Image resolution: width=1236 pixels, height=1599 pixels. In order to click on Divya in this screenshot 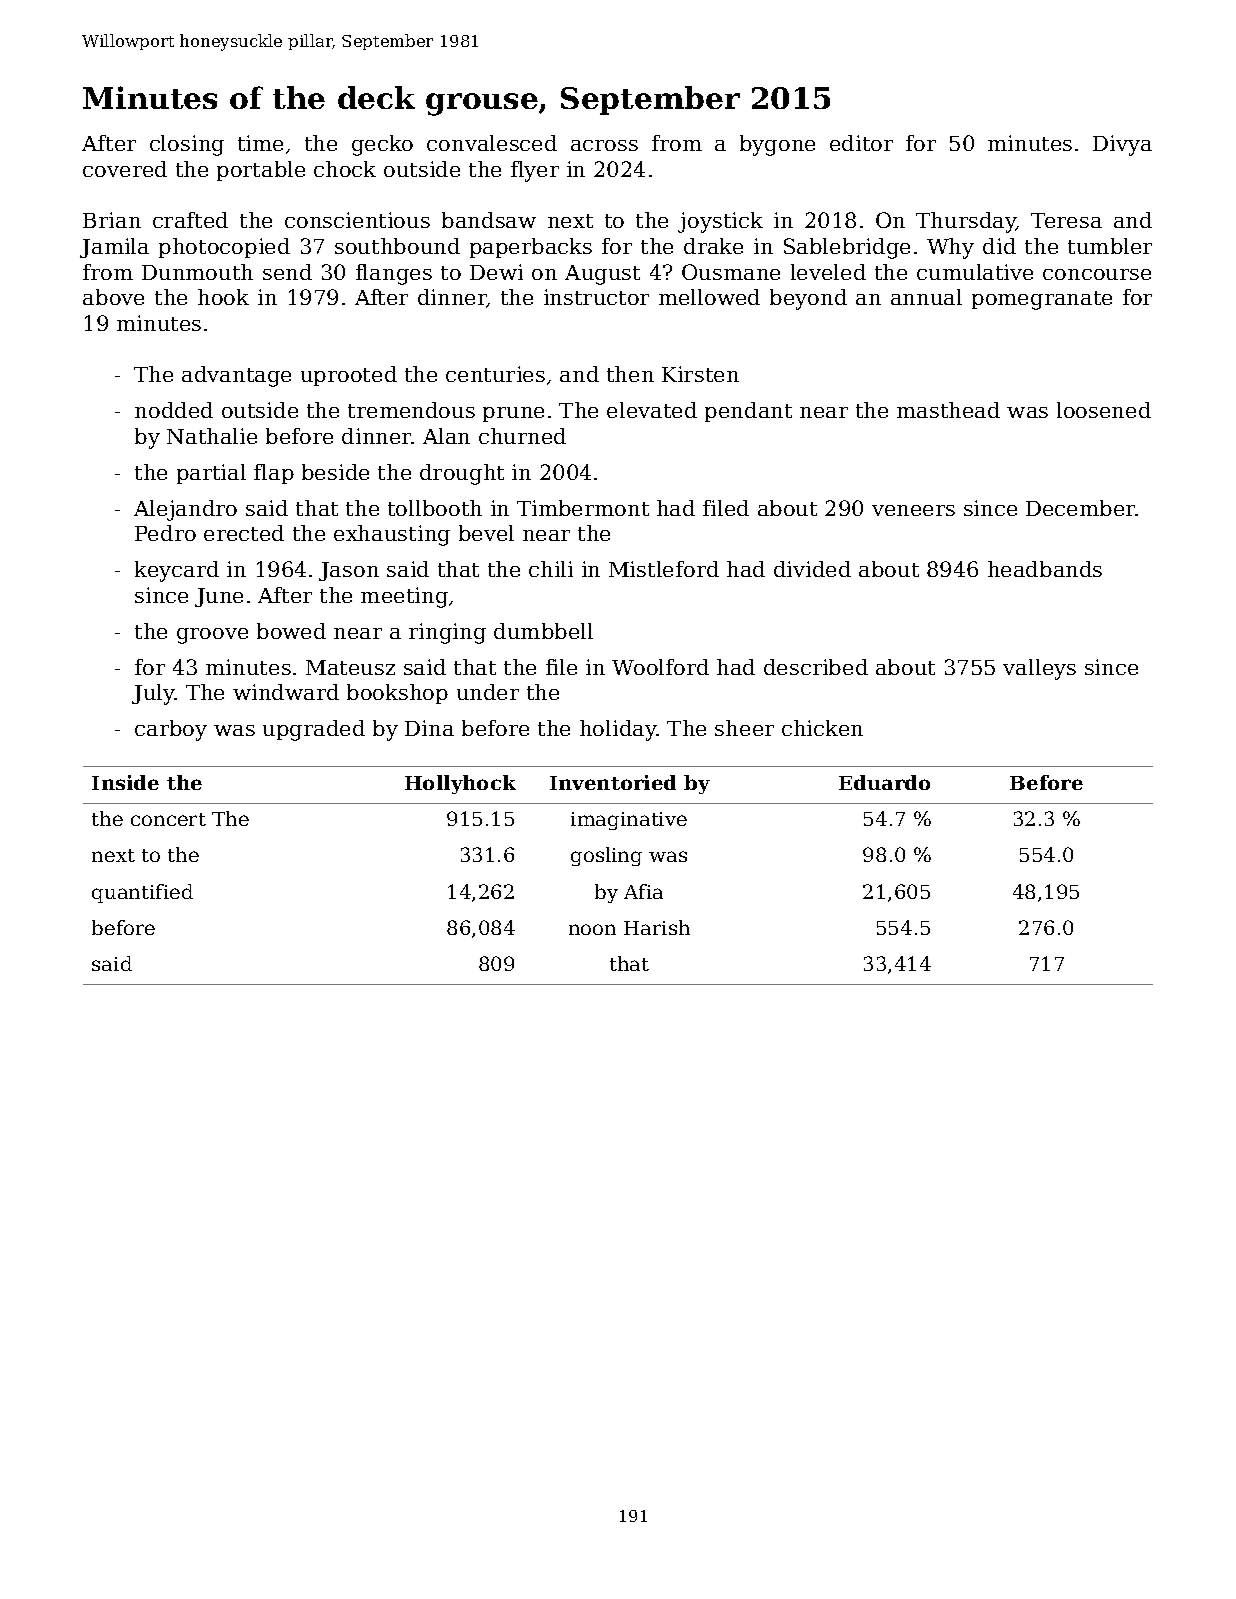, I will do `click(1122, 145)`.
